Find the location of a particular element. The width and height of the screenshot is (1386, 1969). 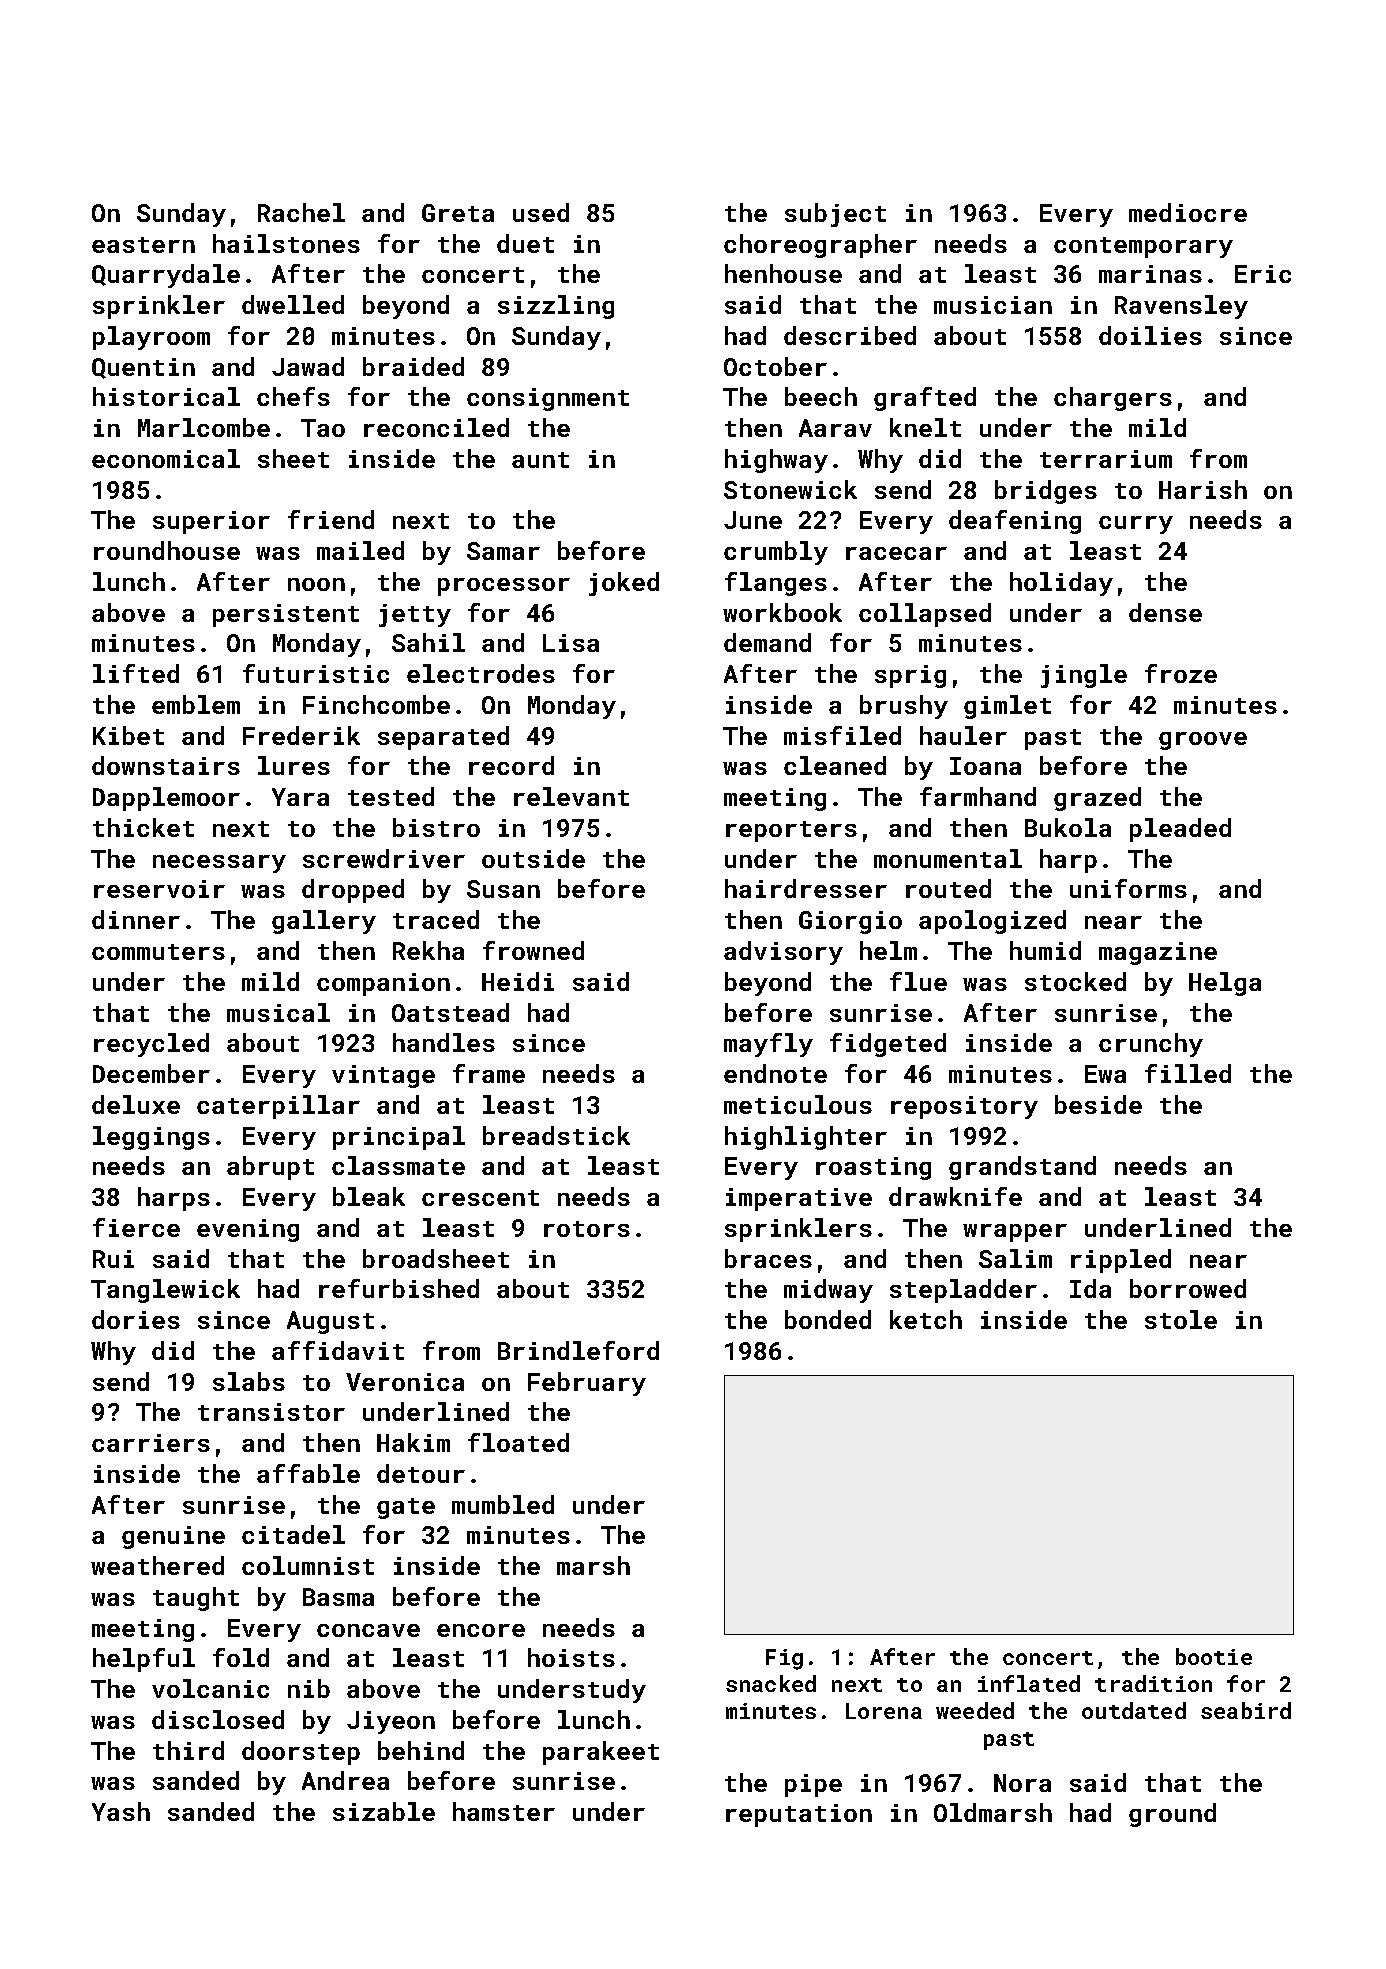

sizable is located at coordinates (384, 1811).
